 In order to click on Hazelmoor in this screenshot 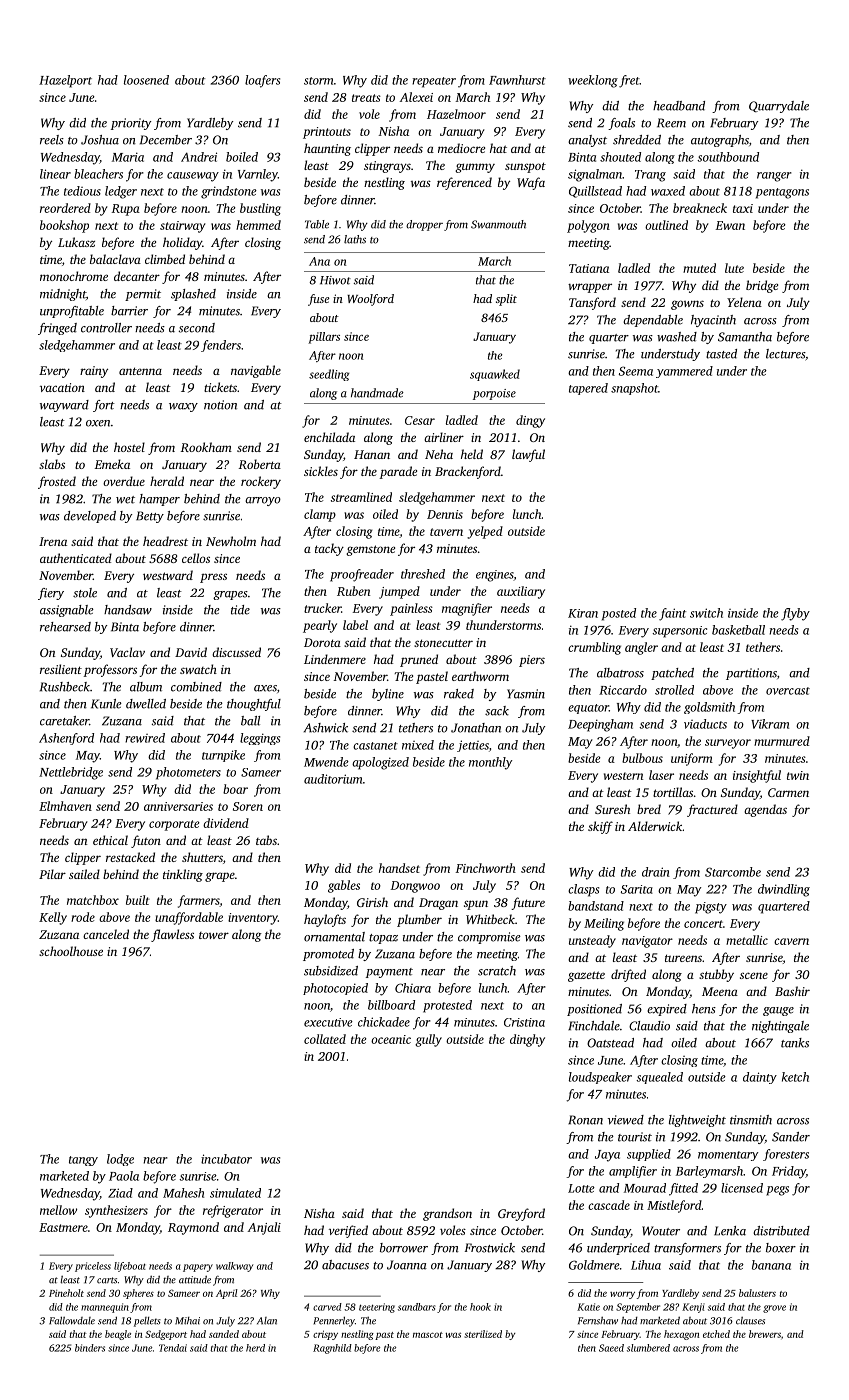, I will do `click(456, 114)`.
